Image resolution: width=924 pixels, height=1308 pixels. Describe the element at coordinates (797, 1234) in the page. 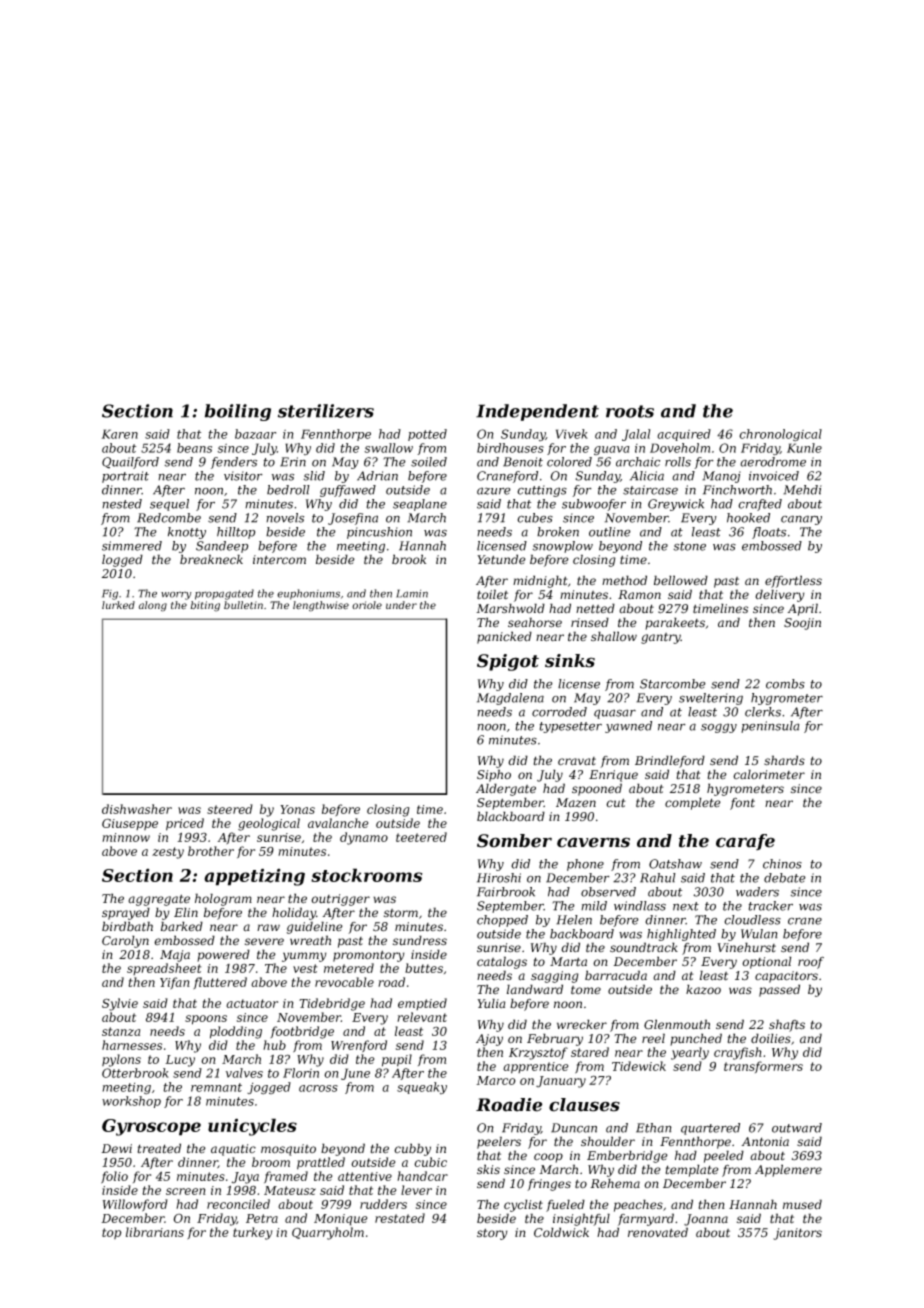

I see `janitors` at that location.
